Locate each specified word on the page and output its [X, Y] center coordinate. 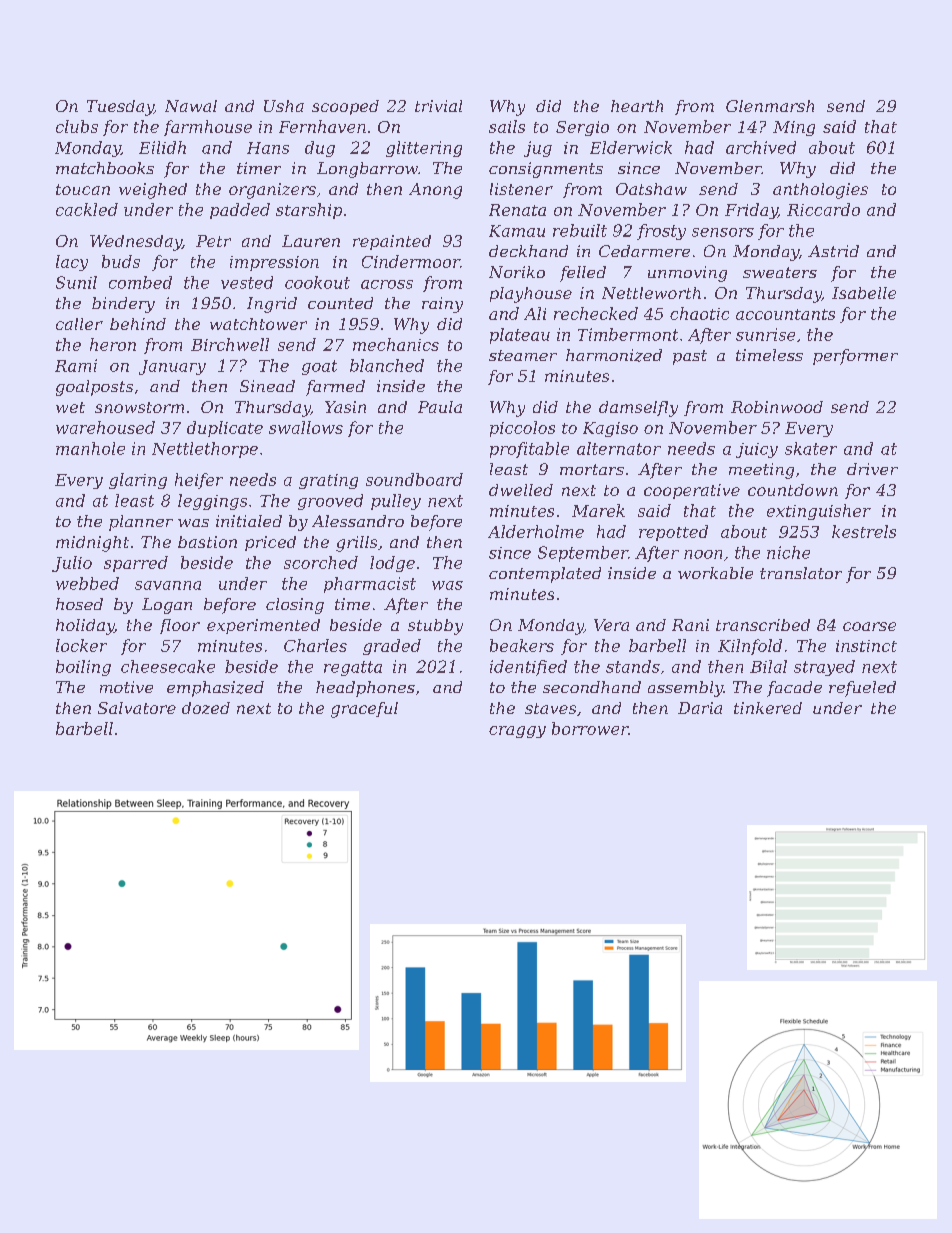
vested [247, 282]
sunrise [765, 334]
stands [633, 666]
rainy [442, 305]
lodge [392, 564]
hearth [637, 106]
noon [703, 554]
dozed [206, 708]
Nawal [191, 106]
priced [270, 543]
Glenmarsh [770, 106]
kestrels [864, 531]
